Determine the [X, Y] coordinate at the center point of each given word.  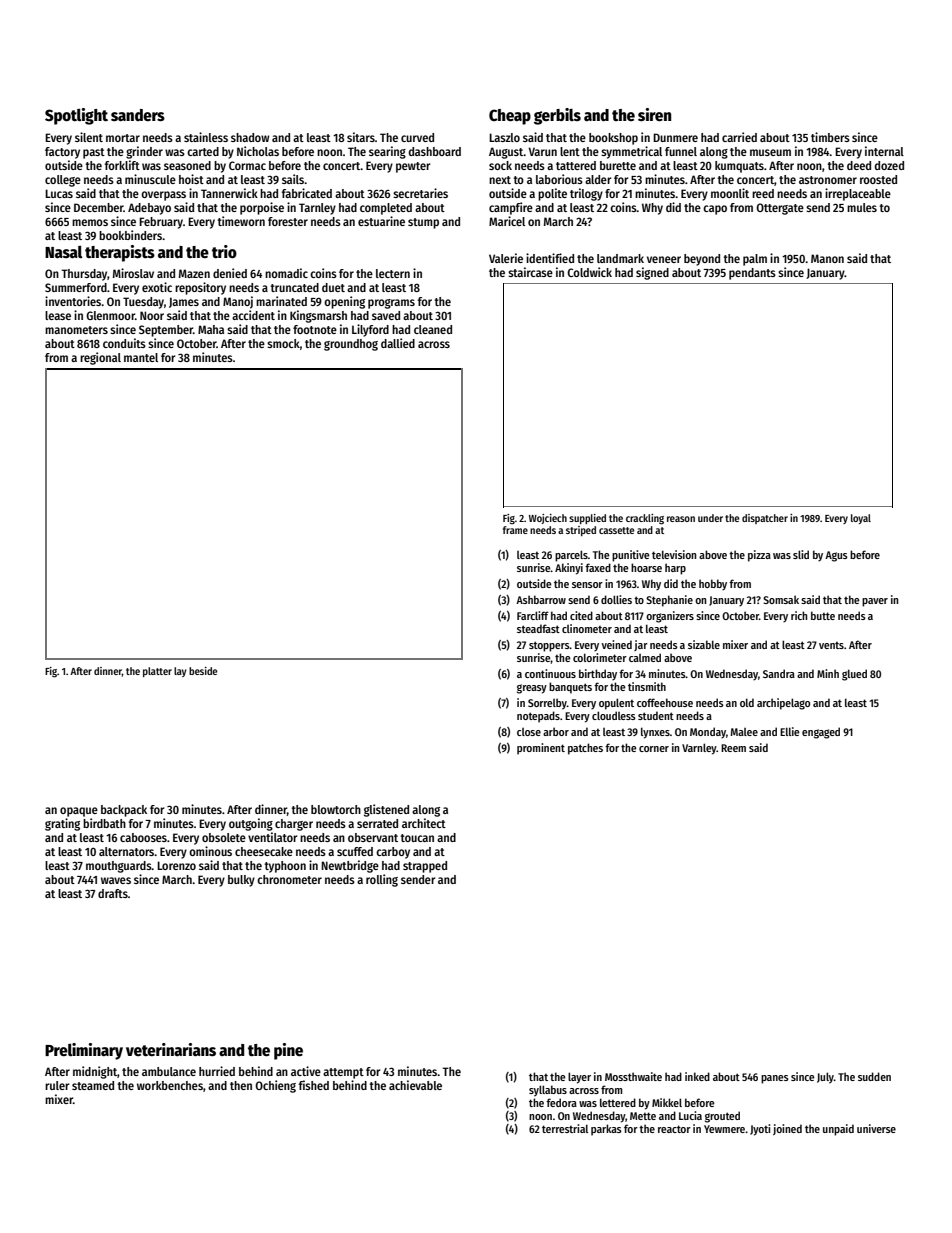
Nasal [63, 251]
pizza [759, 556]
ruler [57, 1085]
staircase [530, 272]
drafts [113, 893]
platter [157, 672]
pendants [752, 274]
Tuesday [143, 303]
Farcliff [533, 615]
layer [579, 1078]
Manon [827, 258]
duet [333, 287]
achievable [415, 1085]
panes [775, 1079]
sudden [874, 1076]
